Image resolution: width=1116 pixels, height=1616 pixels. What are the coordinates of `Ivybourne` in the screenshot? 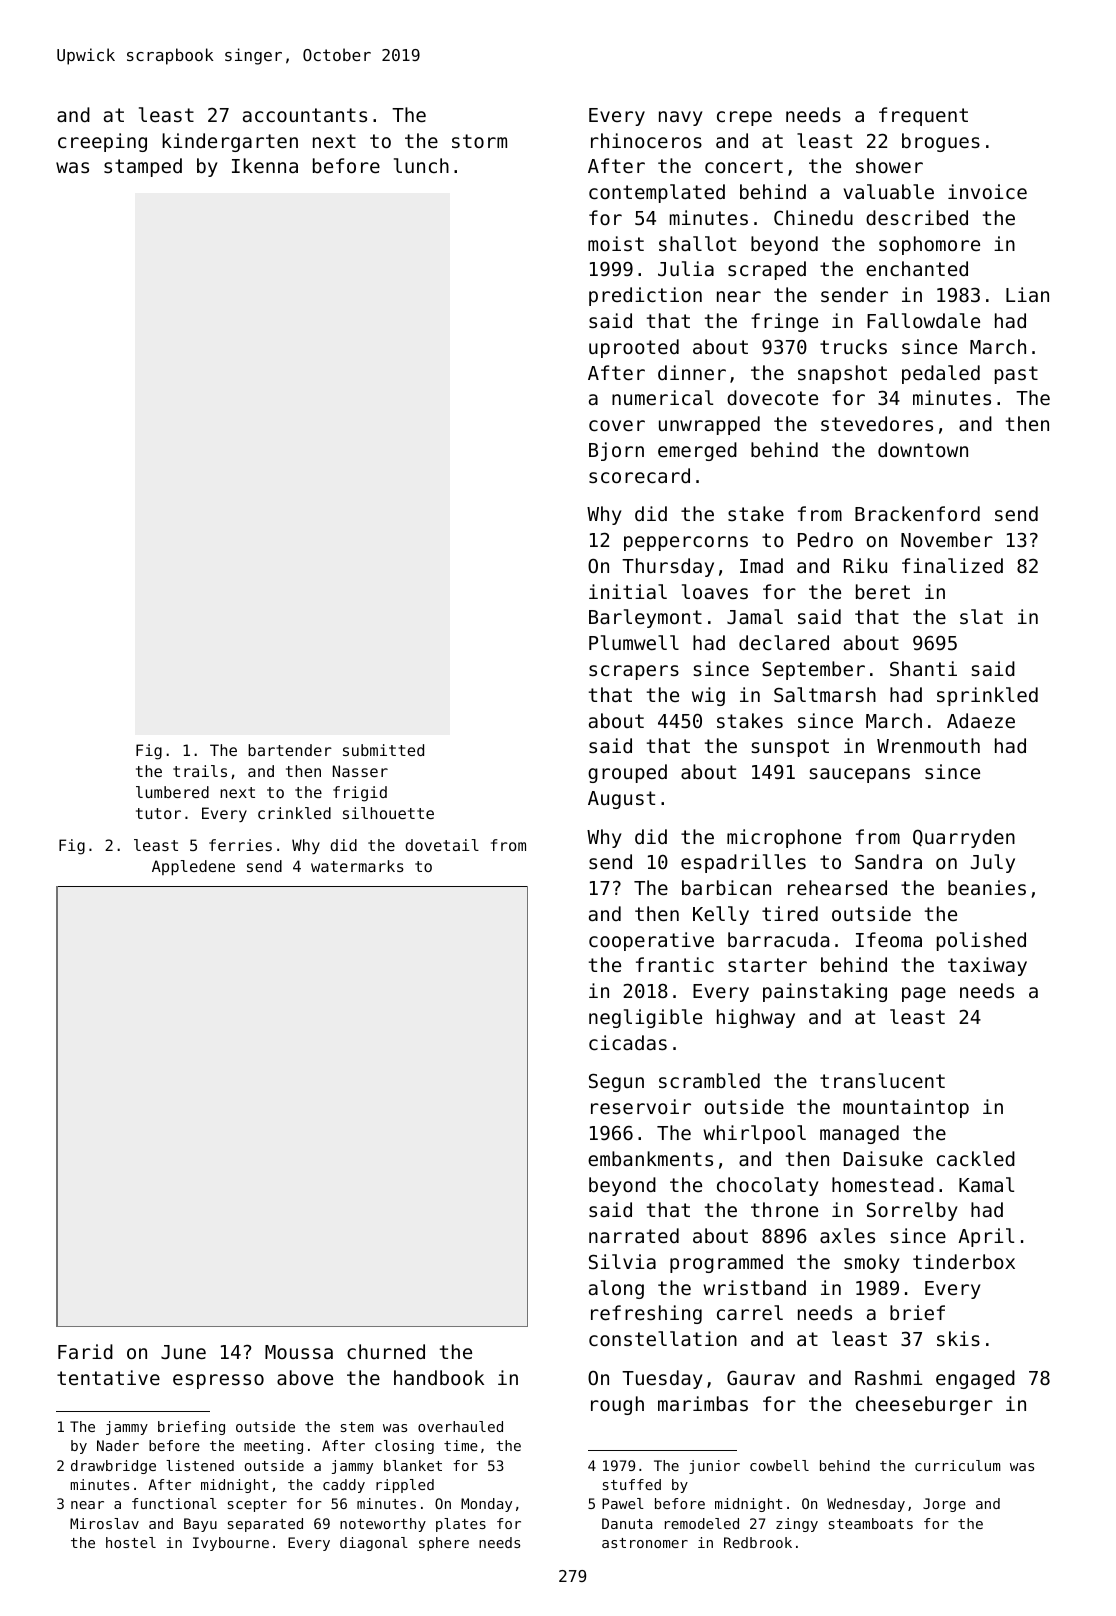 It's located at (231, 1544).
